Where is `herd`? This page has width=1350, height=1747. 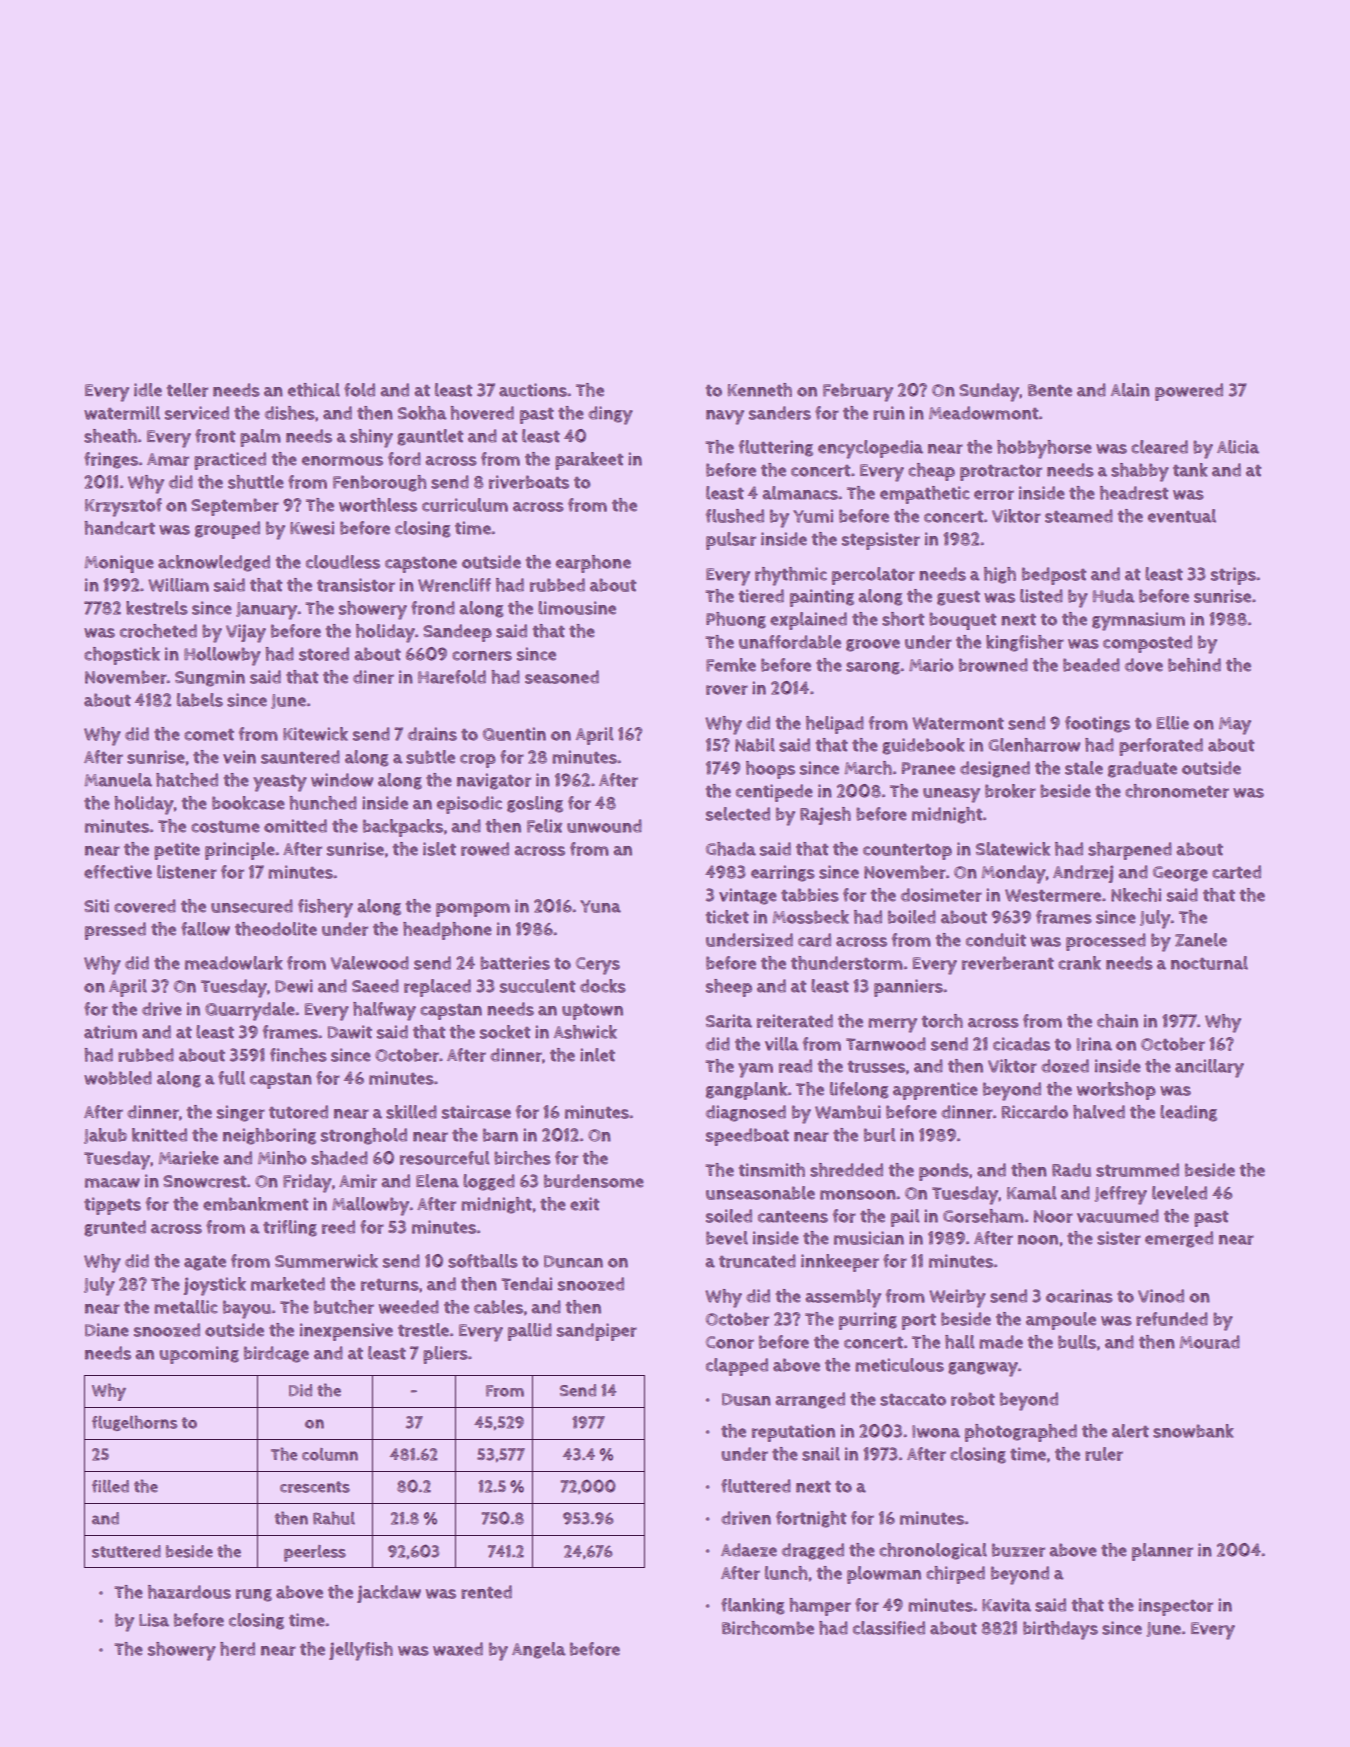 herd is located at coordinates (237, 1649).
